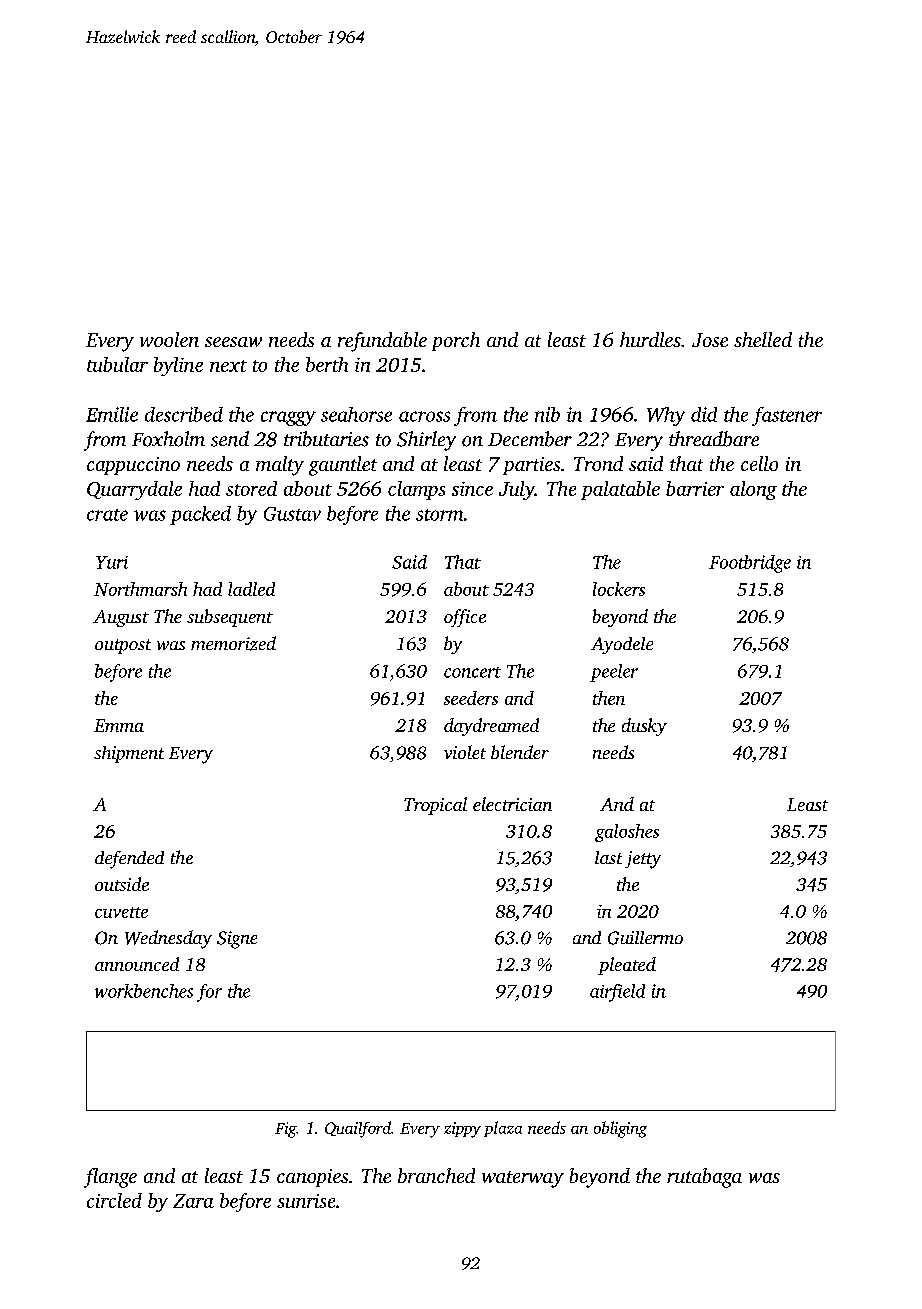 Image resolution: width=922 pixels, height=1309 pixels. Describe the element at coordinates (622, 645) in the image. I see `Ayodele` at that location.
